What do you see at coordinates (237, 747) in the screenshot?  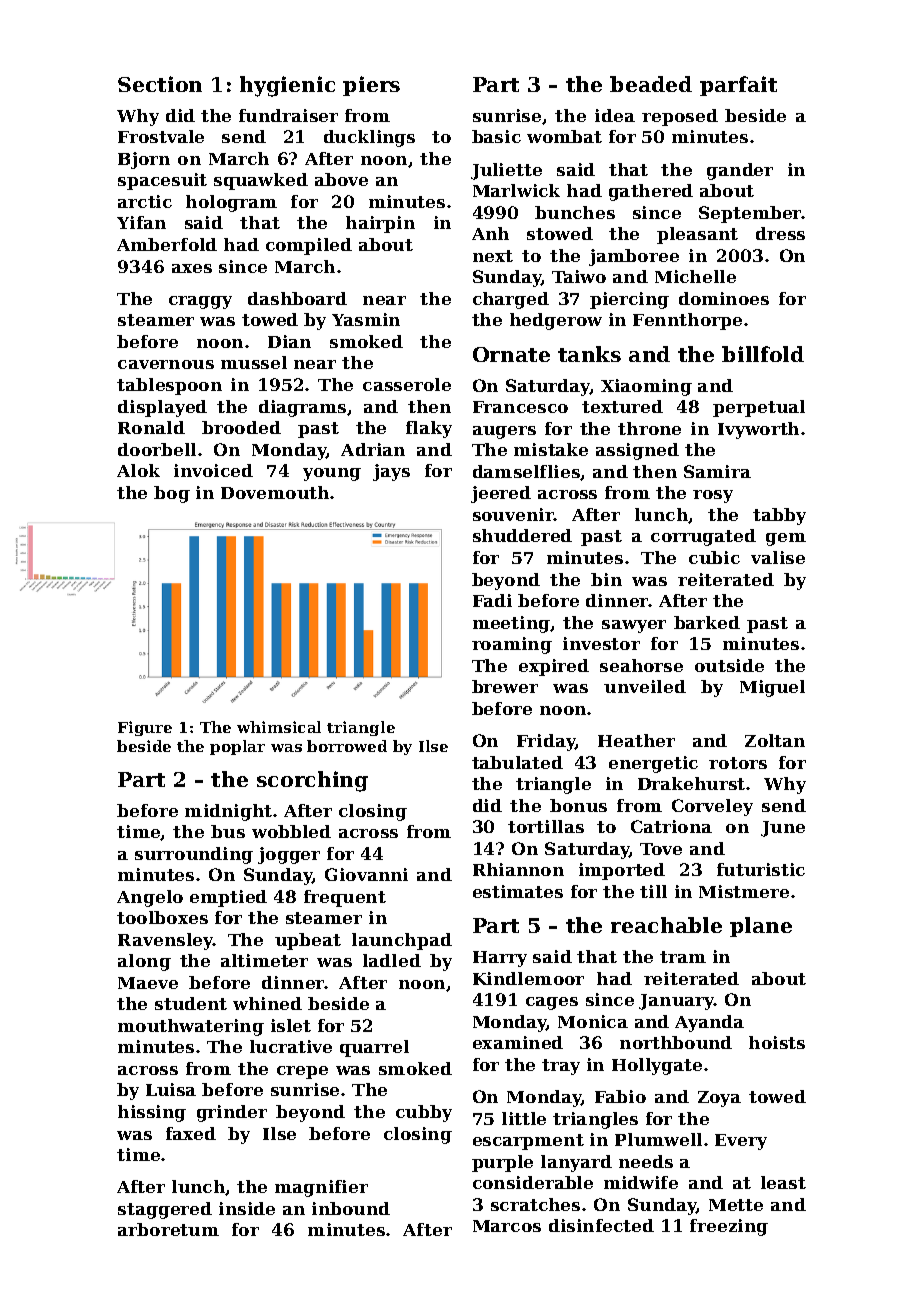 I see `poplar` at bounding box center [237, 747].
